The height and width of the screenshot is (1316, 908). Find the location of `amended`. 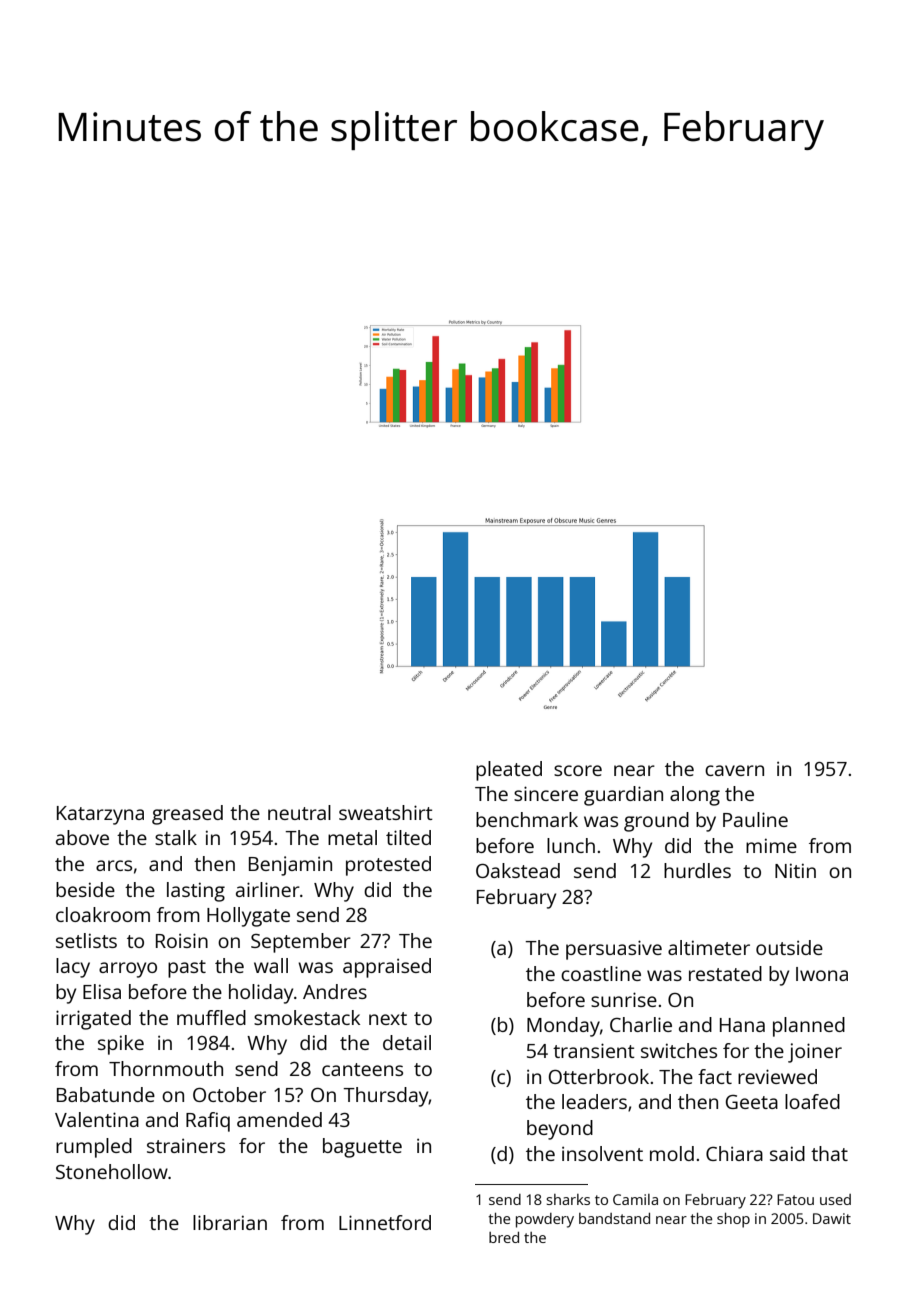

amended is located at coordinates (279, 1119).
